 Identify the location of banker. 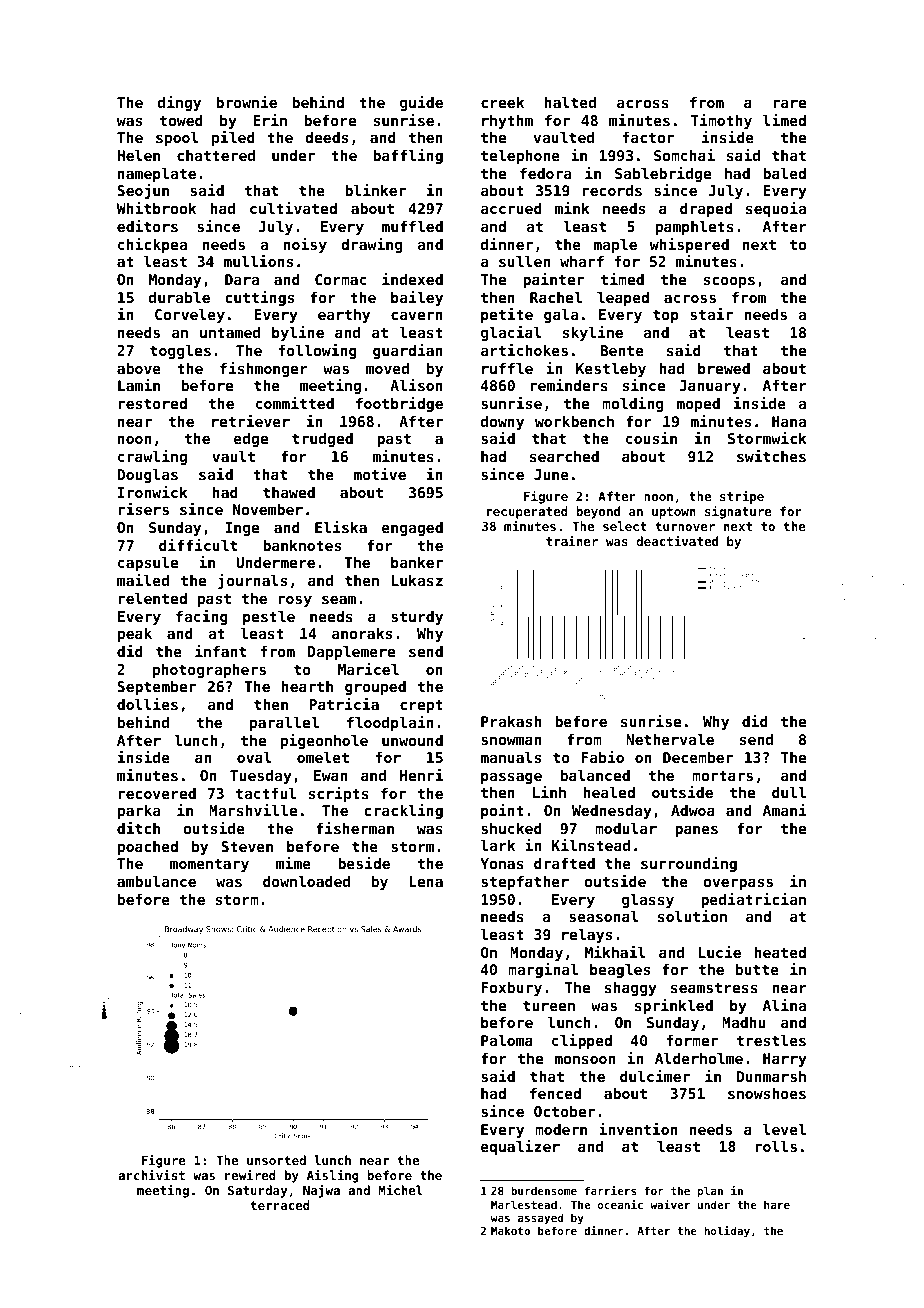
(417, 562).
